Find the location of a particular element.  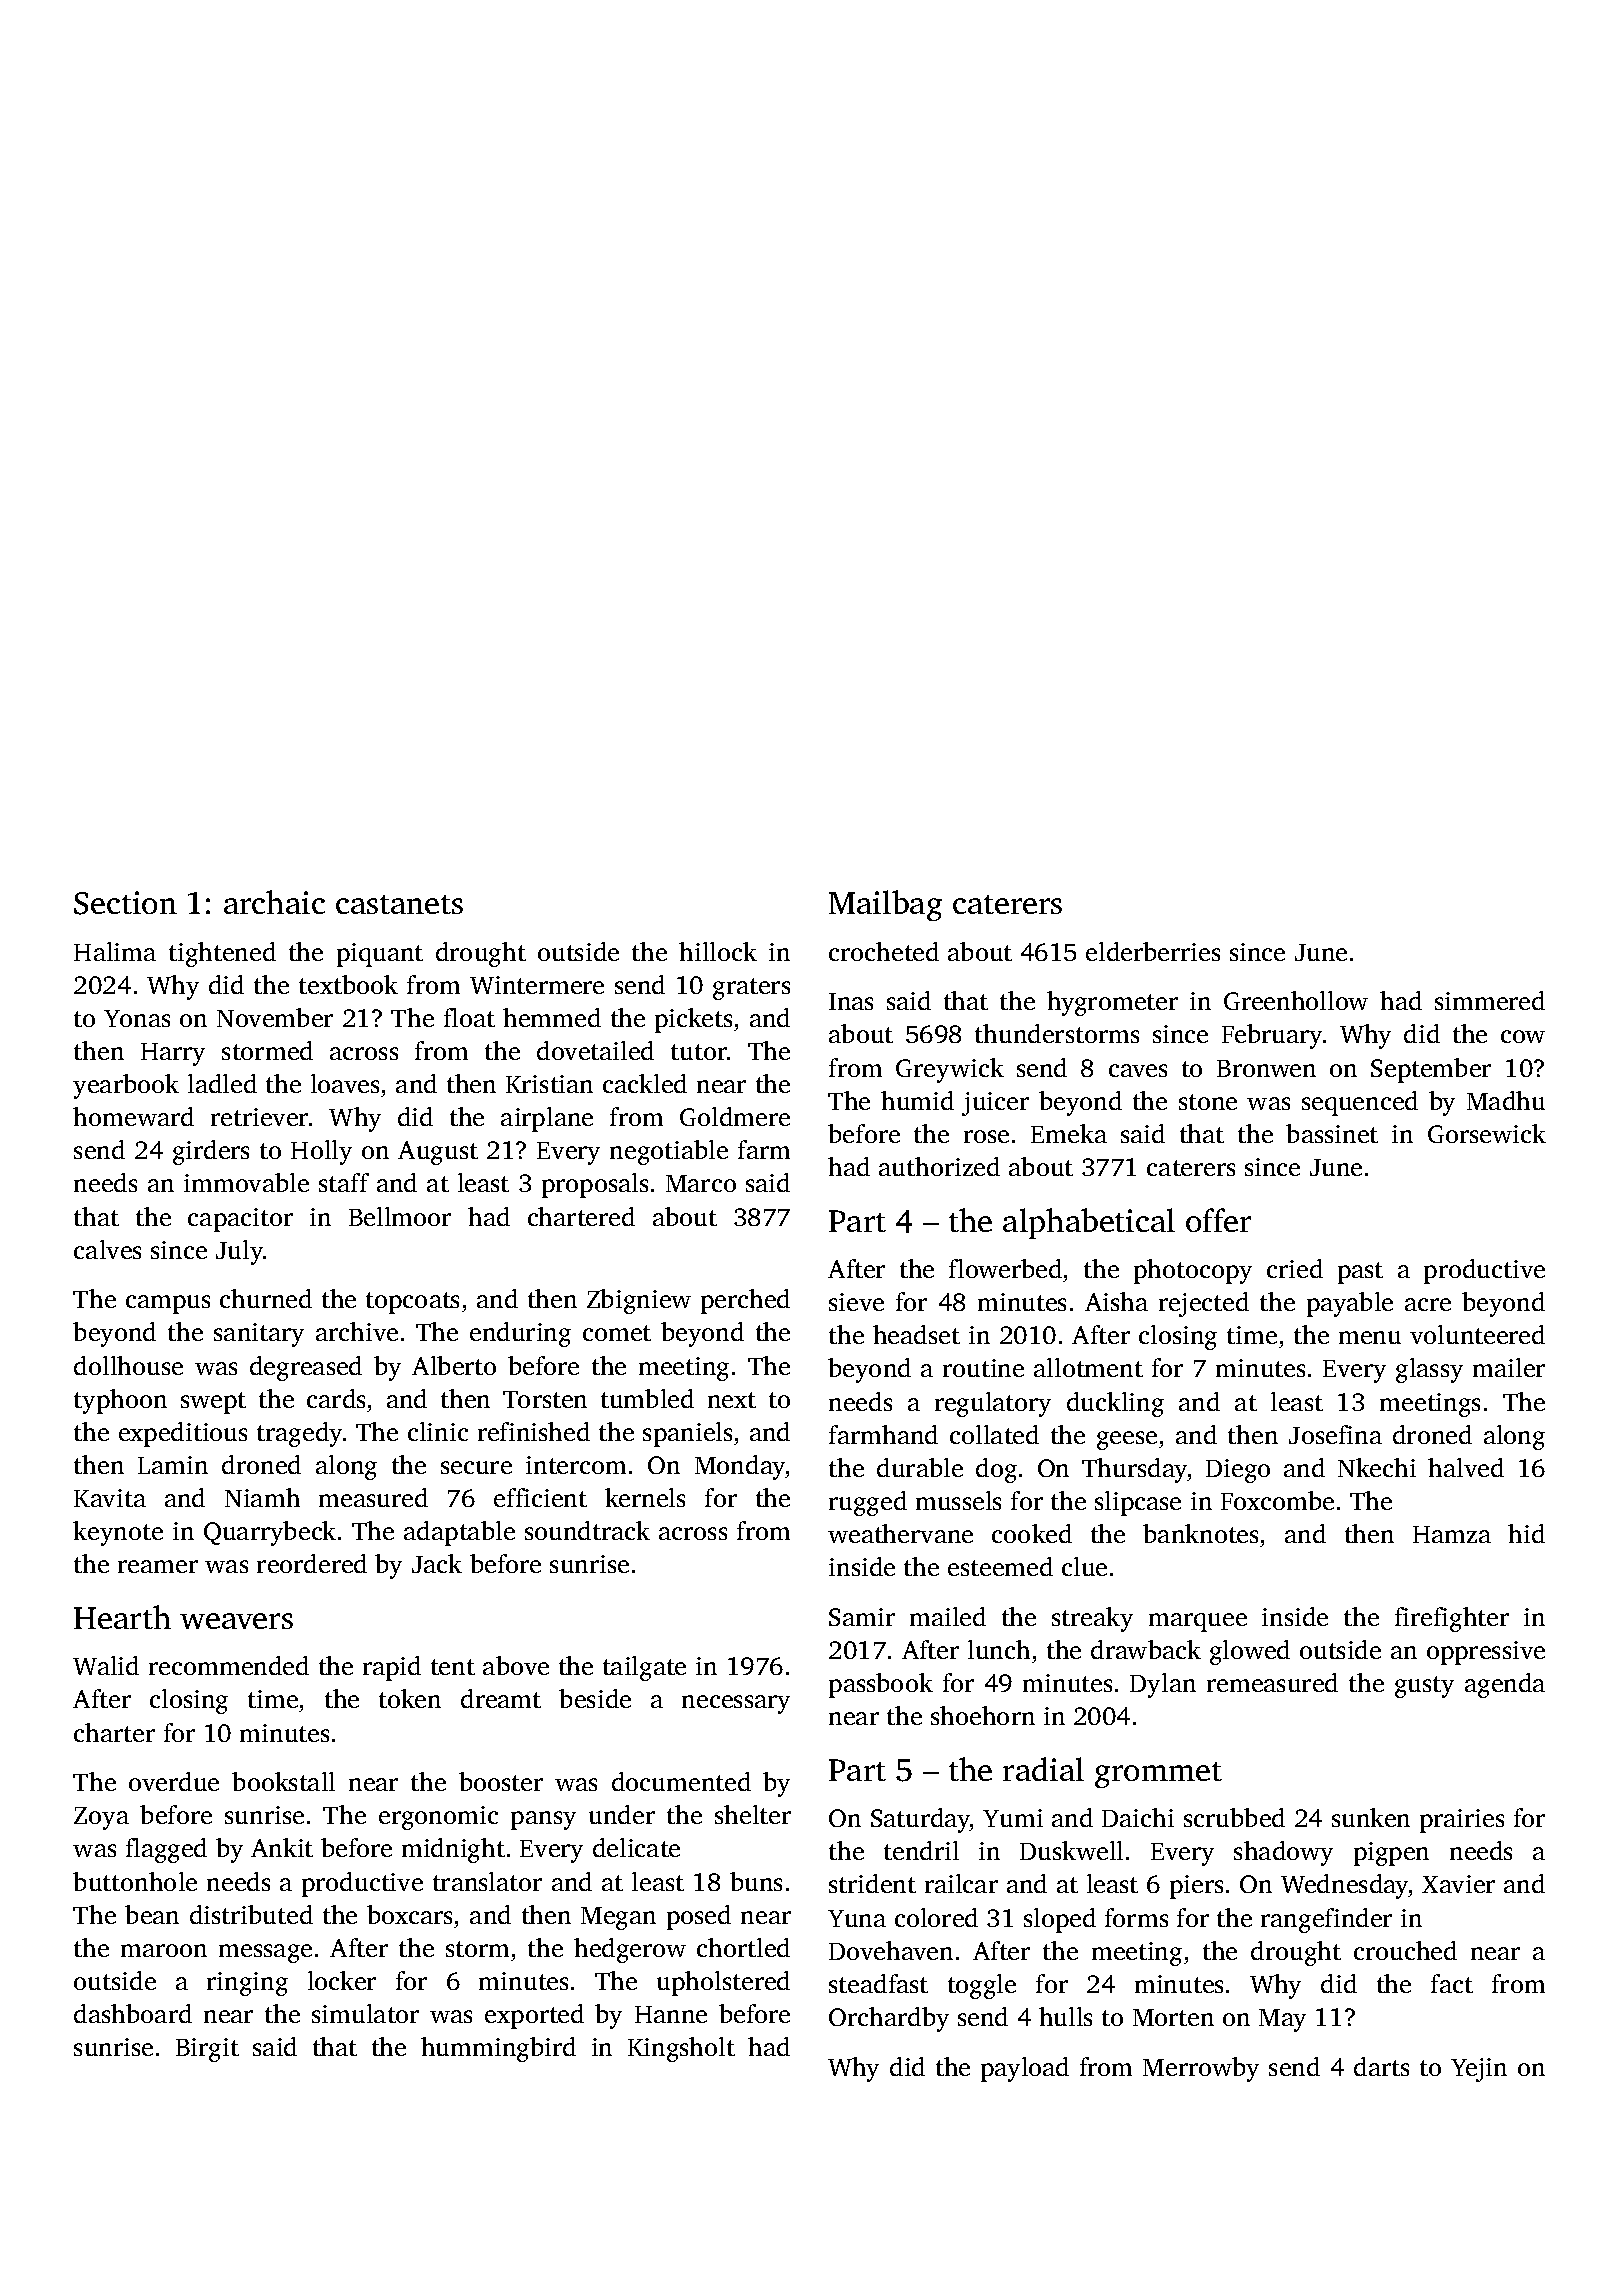

firefighter is located at coordinates (1452, 1619).
